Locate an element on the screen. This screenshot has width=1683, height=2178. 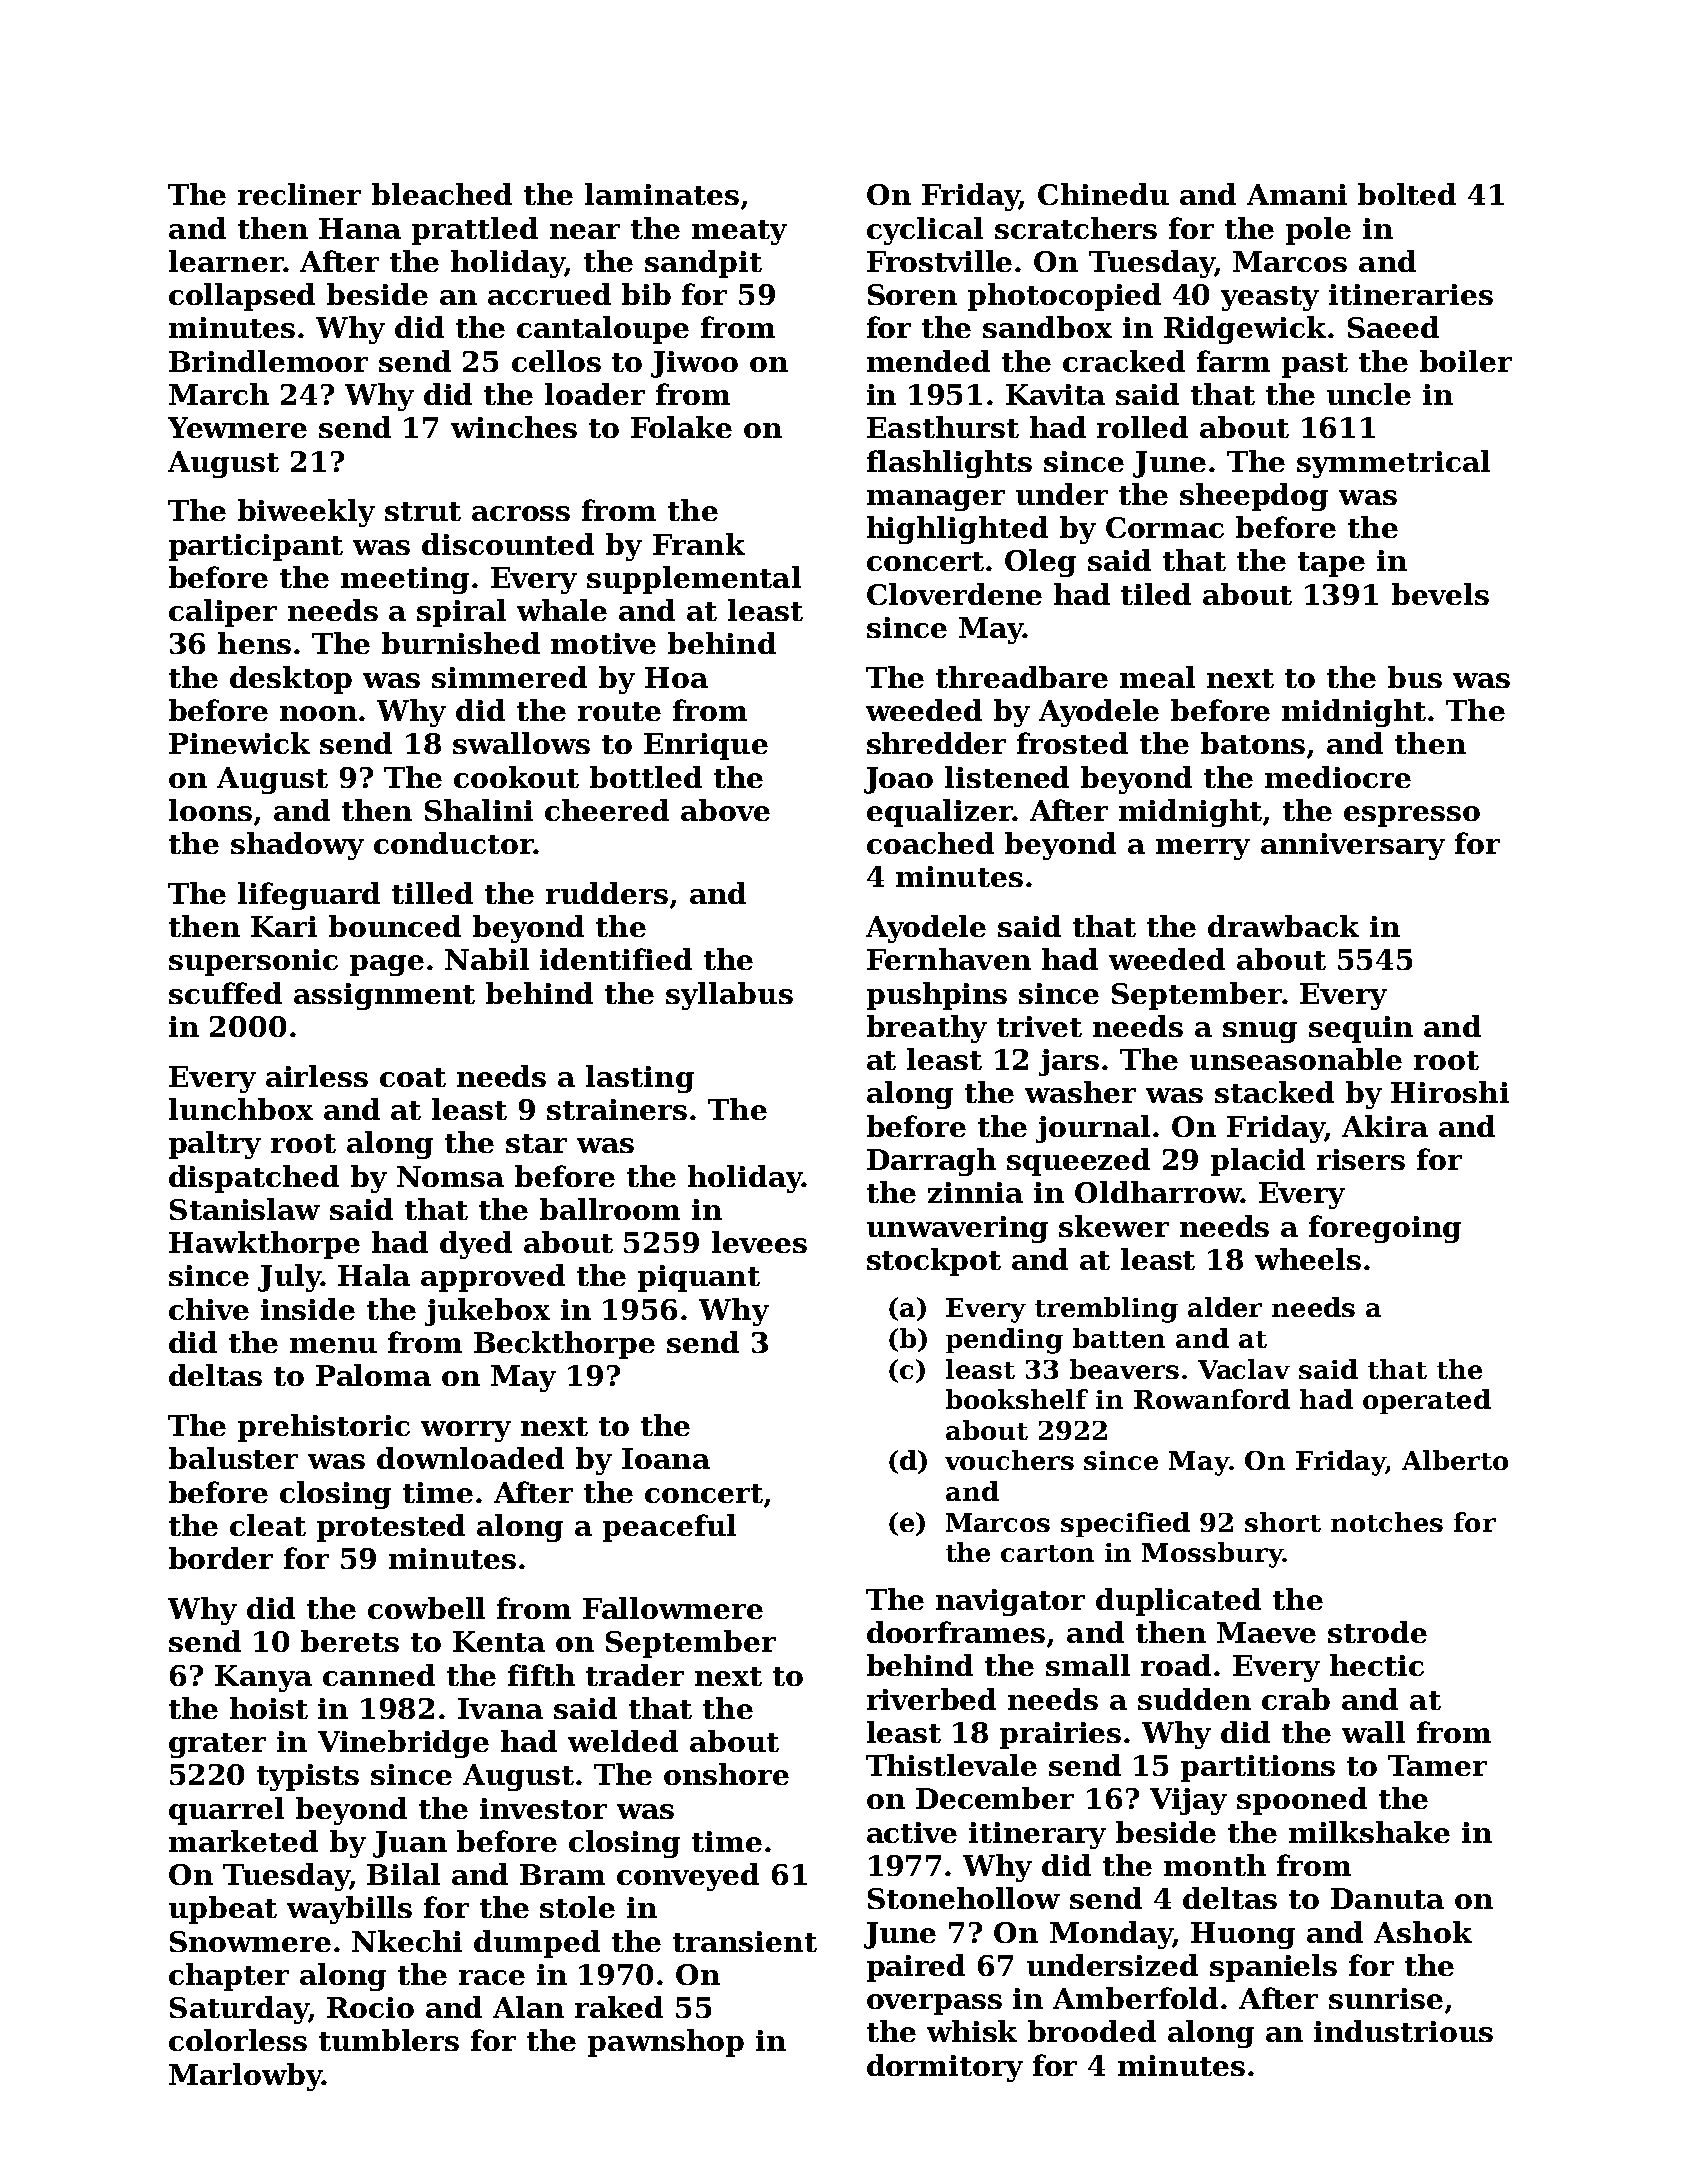
dormitory is located at coordinates (945, 2068).
